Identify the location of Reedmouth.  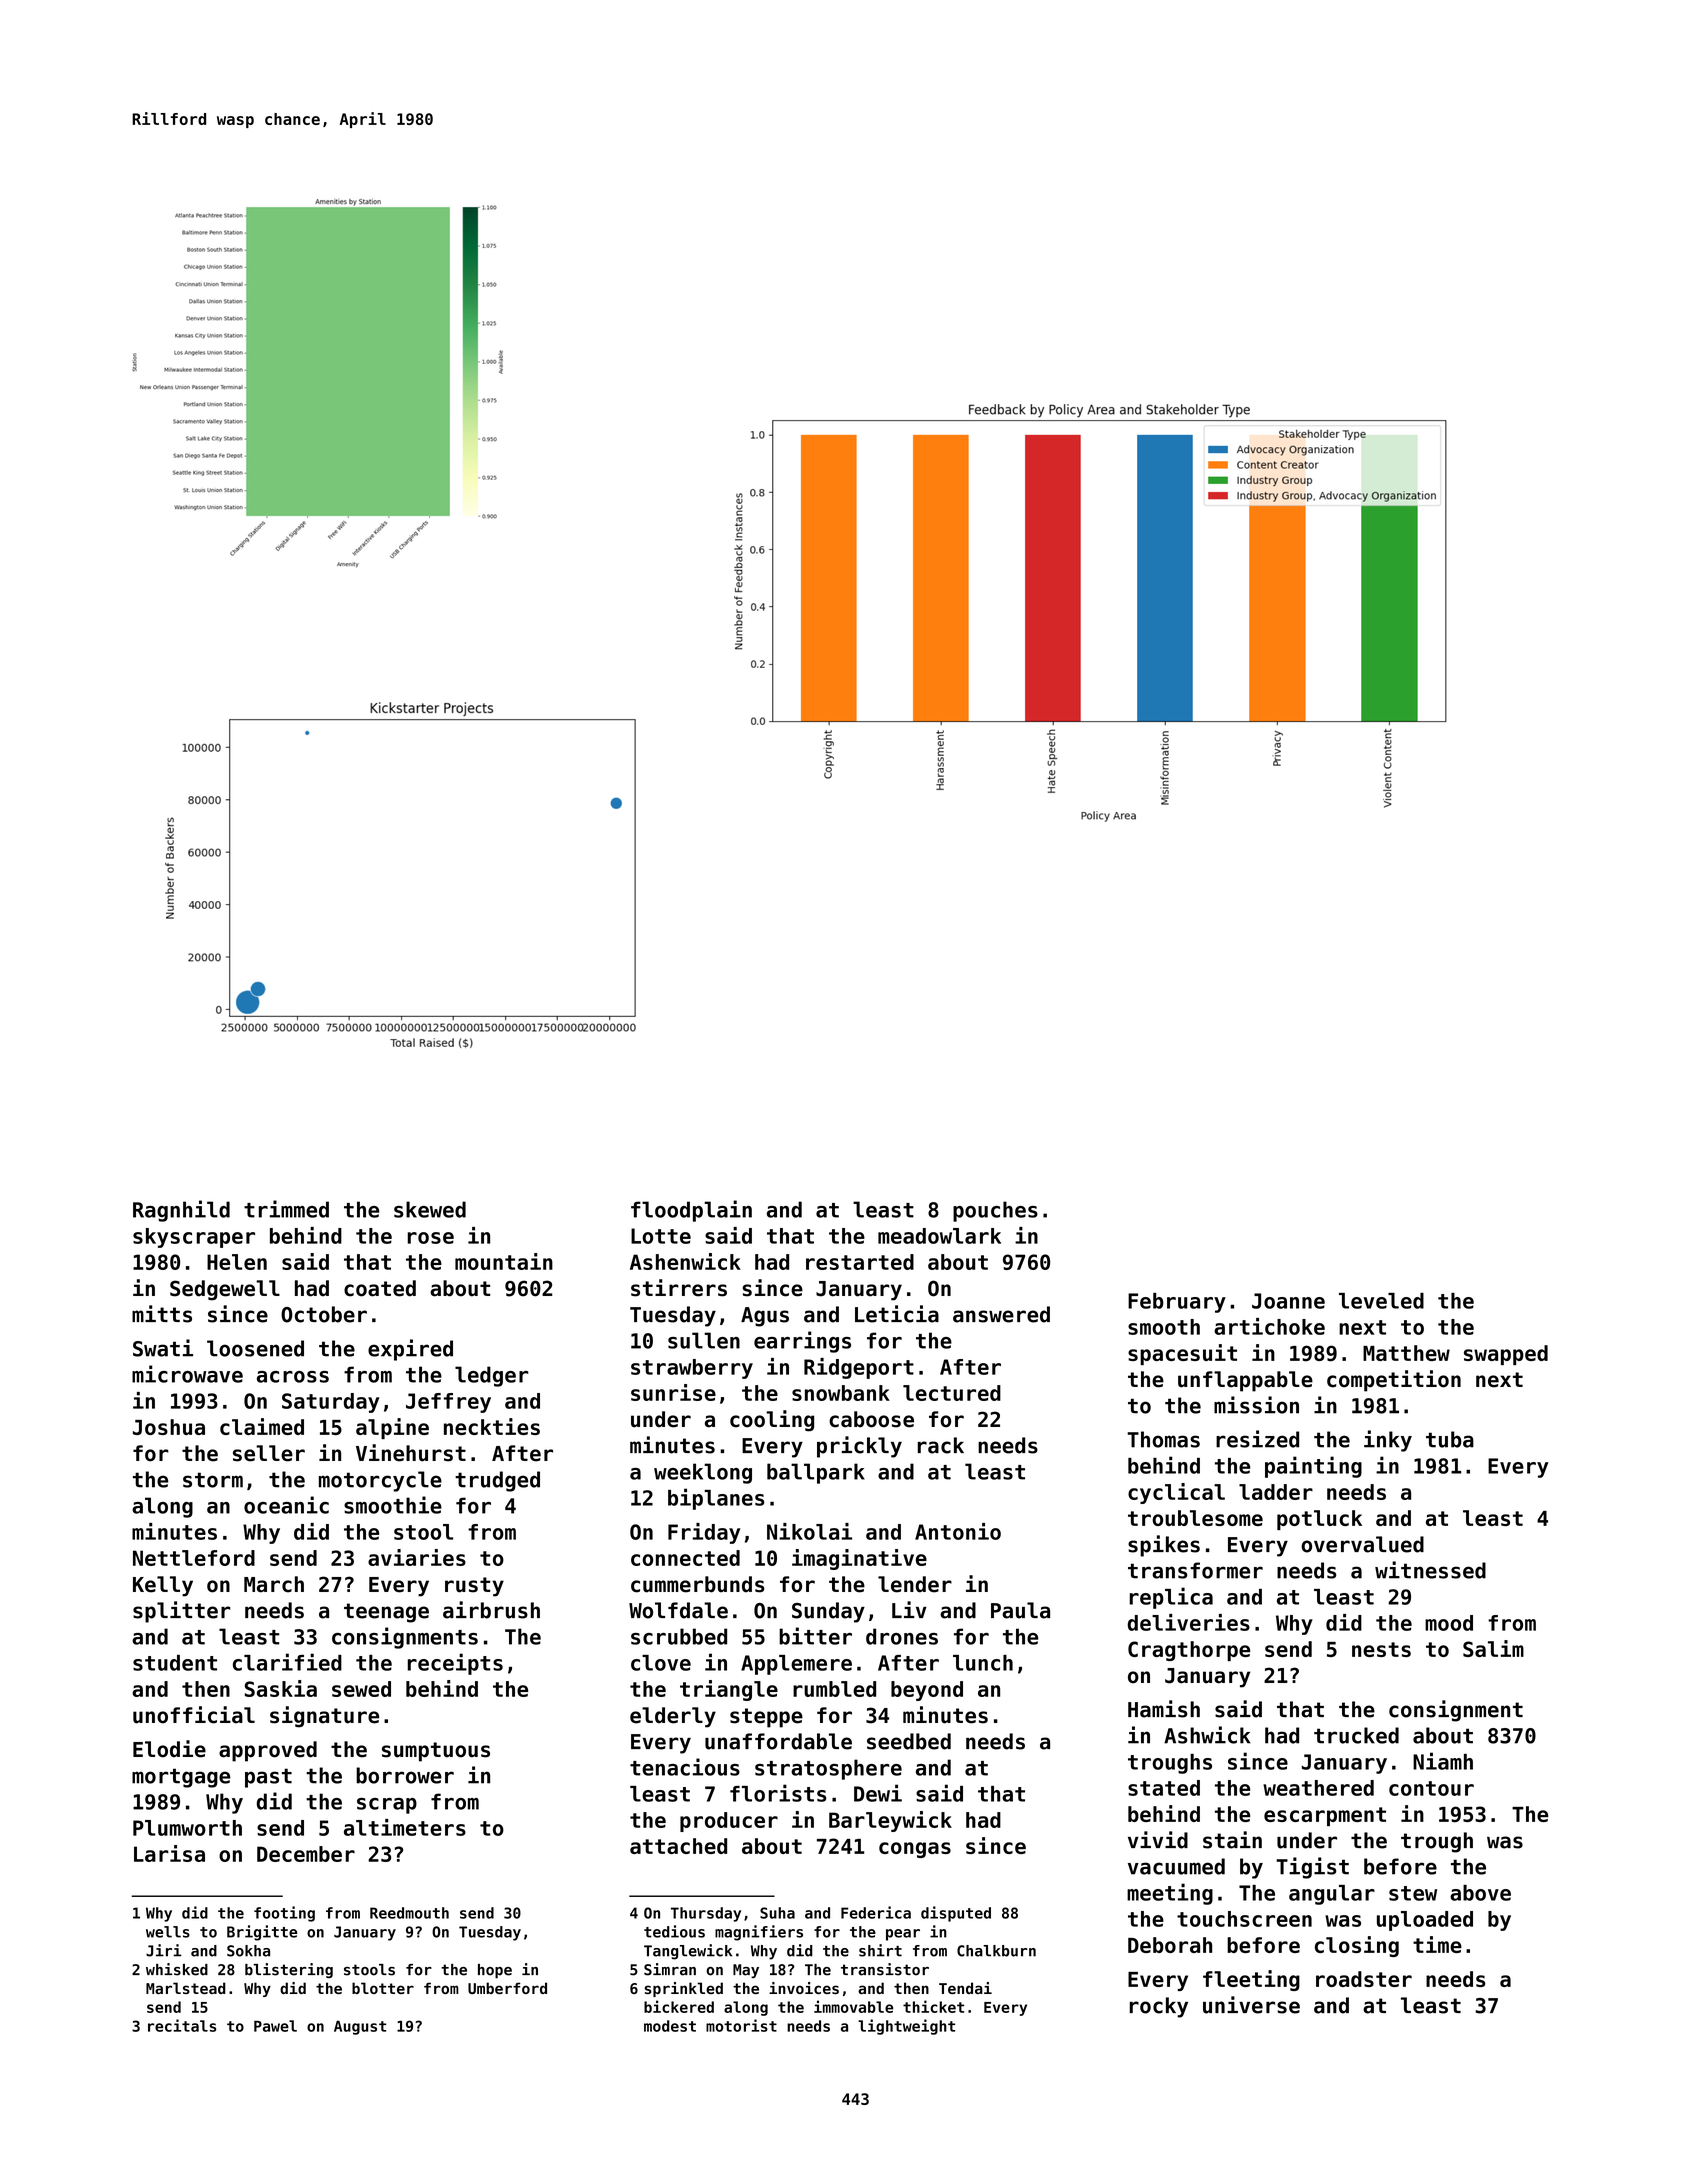
(409, 1913).
